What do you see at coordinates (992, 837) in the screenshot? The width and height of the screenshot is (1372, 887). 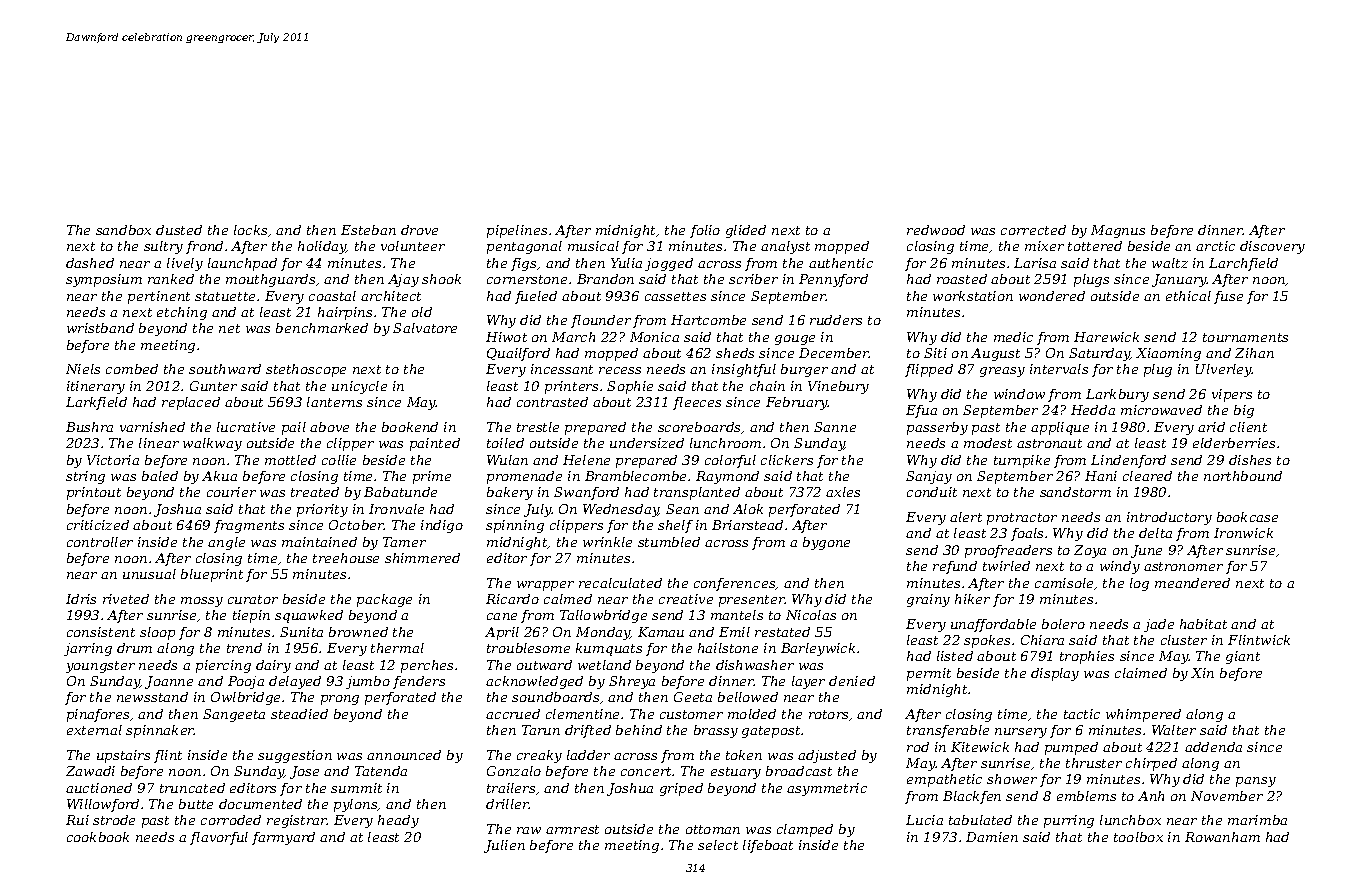 I see `Damien` at bounding box center [992, 837].
